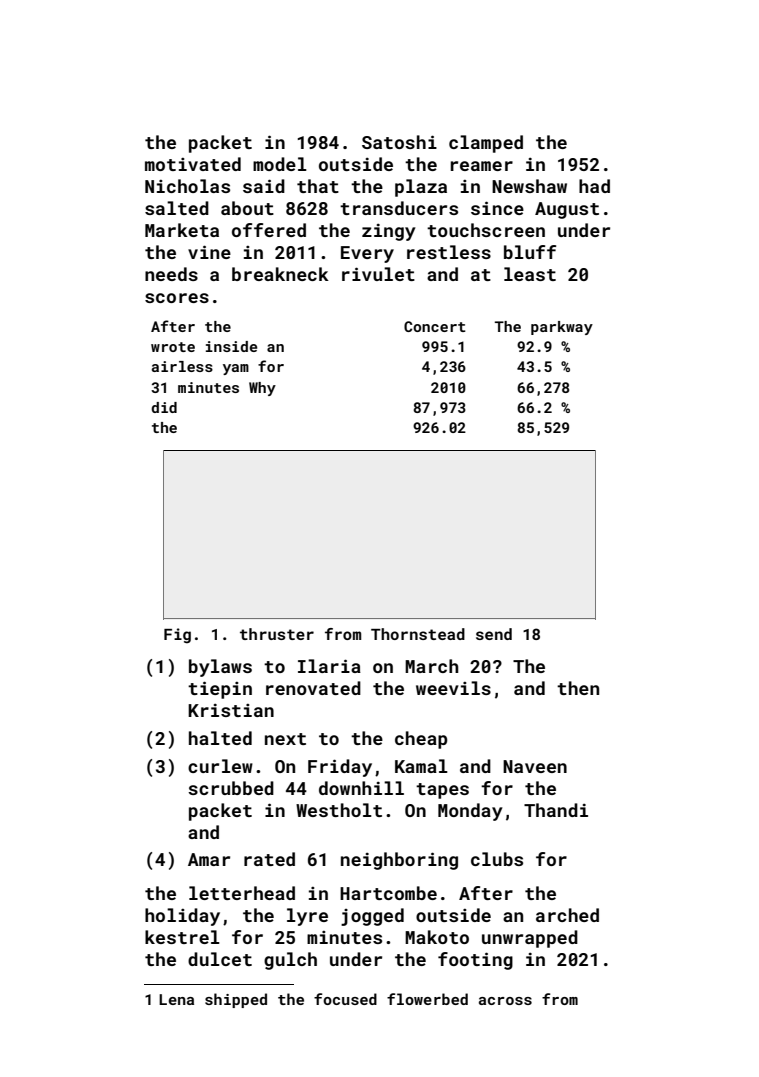 This screenshot has width=759, height=1077. I want to click on send, so click(494, 634).
